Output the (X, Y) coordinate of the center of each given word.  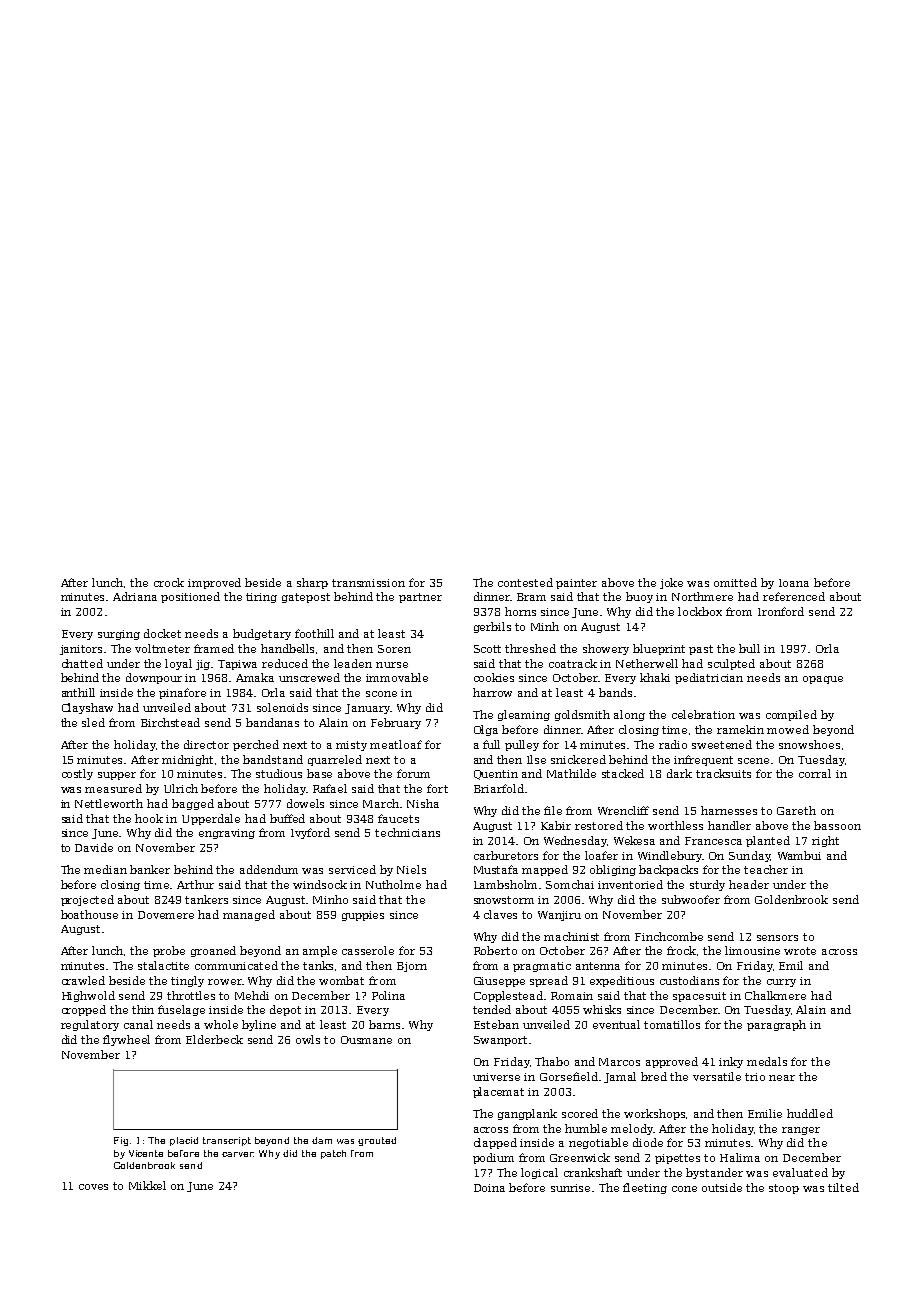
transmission (368, 583)
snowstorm (504, 900)
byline (259, 1025)
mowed (788, 729)
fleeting (645, 1188)
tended (492, 1009)
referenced (794, 596)
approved (672, 1062)
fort (437, 788)
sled (93, 722)
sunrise (570, 1188)
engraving (227, 834)
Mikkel (147, 1185)
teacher (766, 869)
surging (119, 635)
